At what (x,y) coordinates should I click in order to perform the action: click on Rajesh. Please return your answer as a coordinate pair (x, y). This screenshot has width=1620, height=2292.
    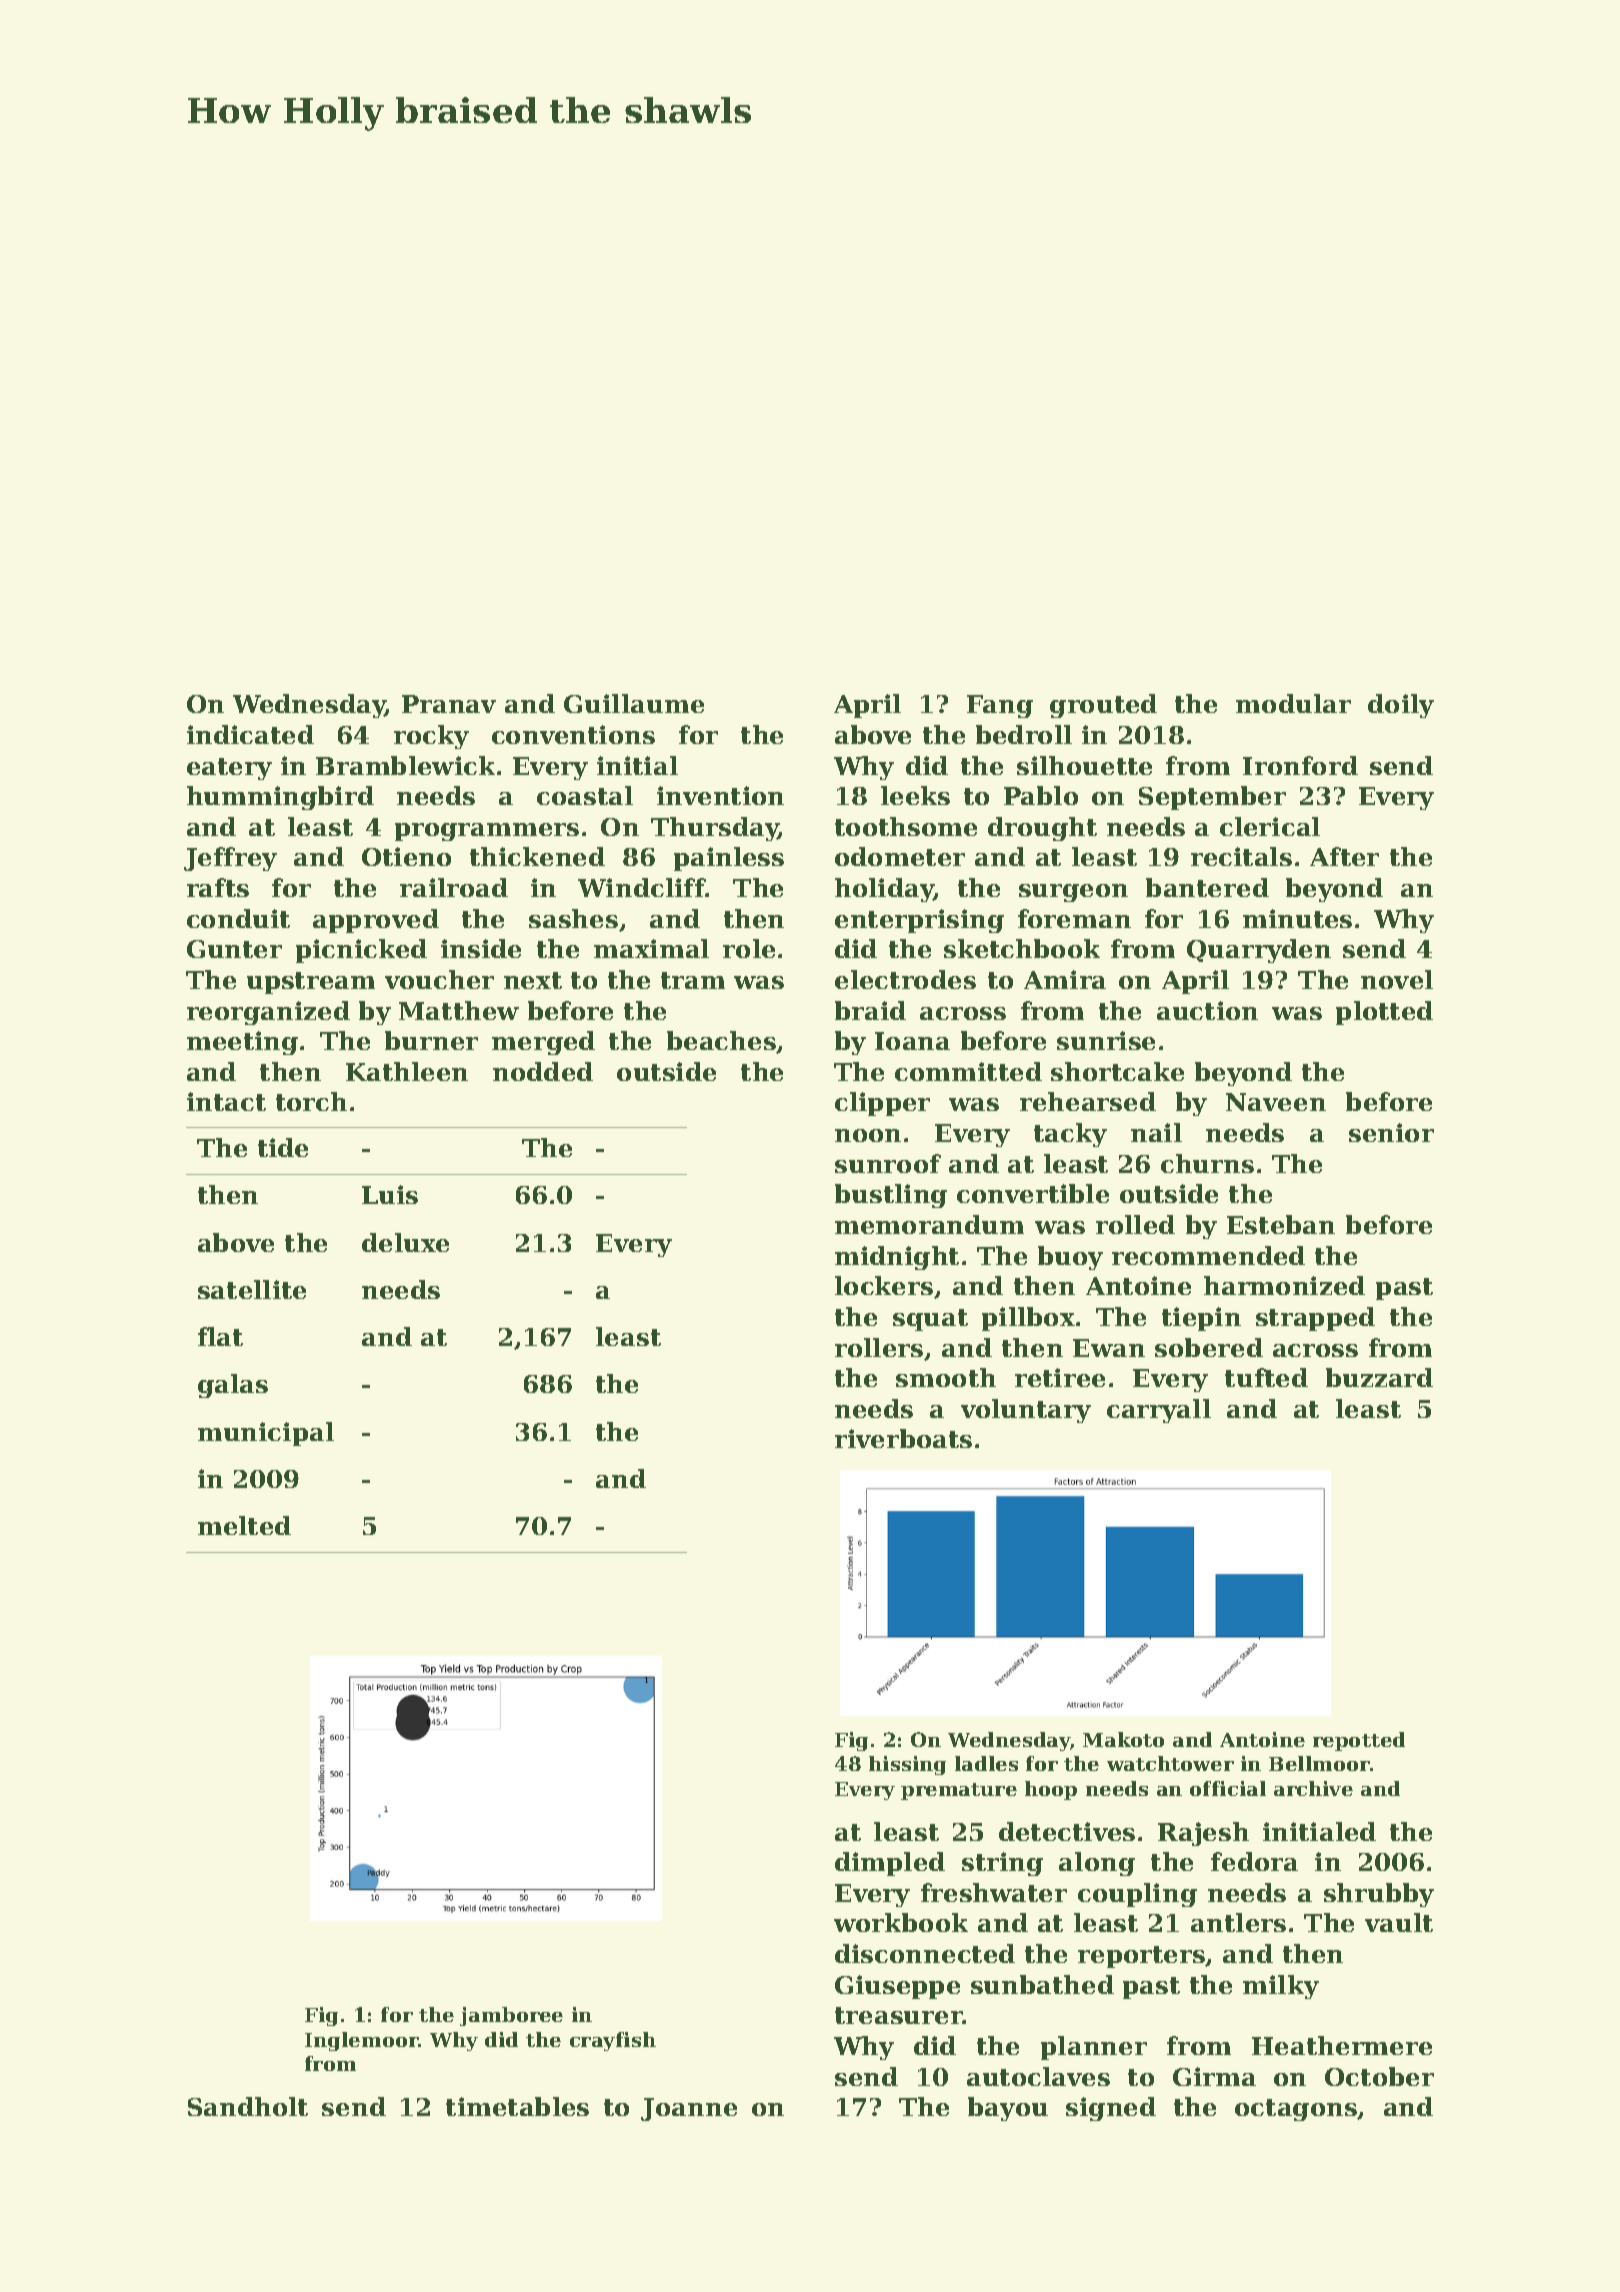
    Looking at the image, I should click on (1203, 1834).
